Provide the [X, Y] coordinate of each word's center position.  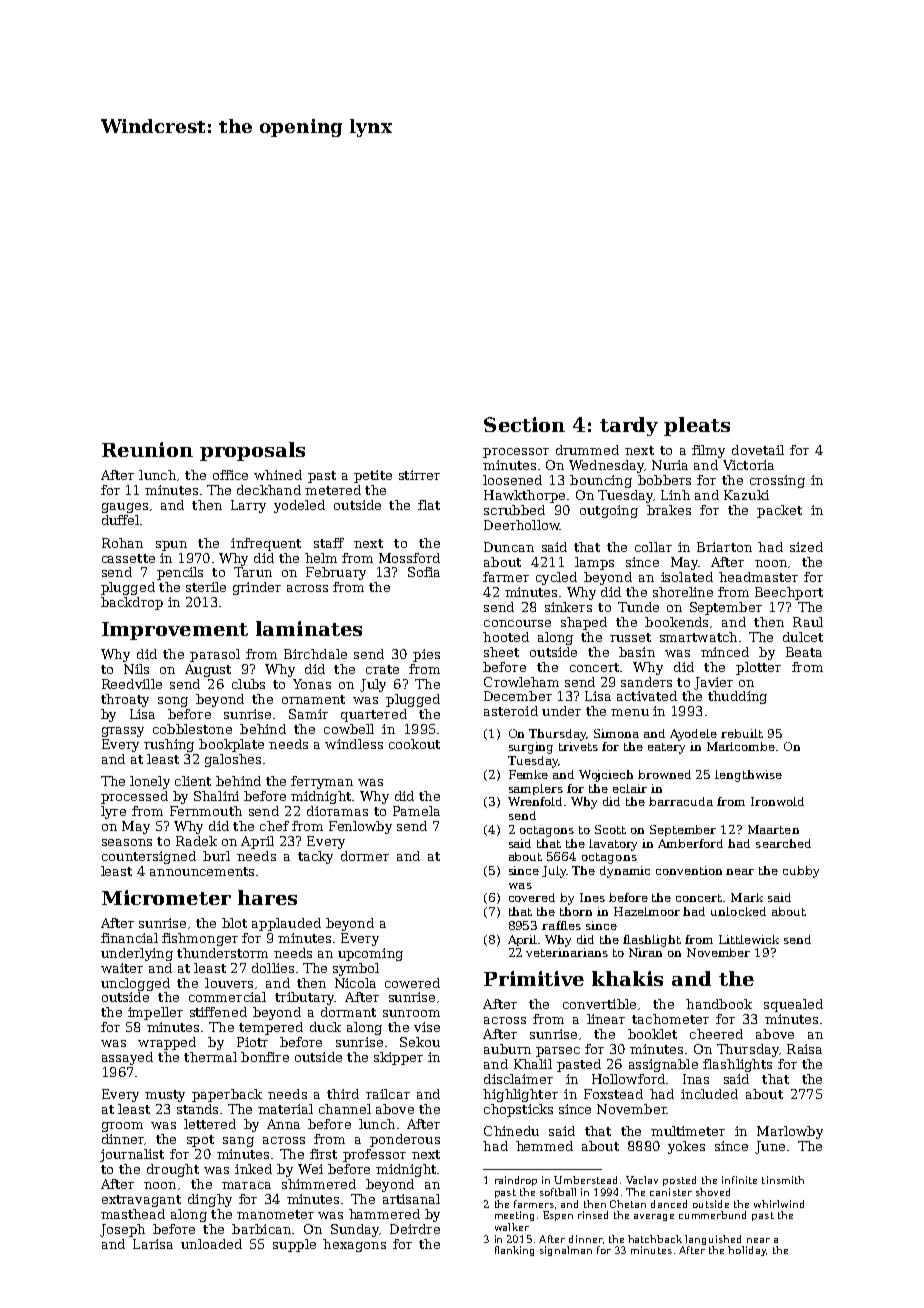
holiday [747, 1251]
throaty [125, 700]
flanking [514, 1251]
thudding [737, 697]
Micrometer [166, 897]
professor [374, 1155]
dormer [365, 856]
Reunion [147, 449]
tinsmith [783, 1180]
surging [531, 748]
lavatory [613, 845]
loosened [512, 480]
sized [806, 547]
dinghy [210, 1200]
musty [165, 1096]
